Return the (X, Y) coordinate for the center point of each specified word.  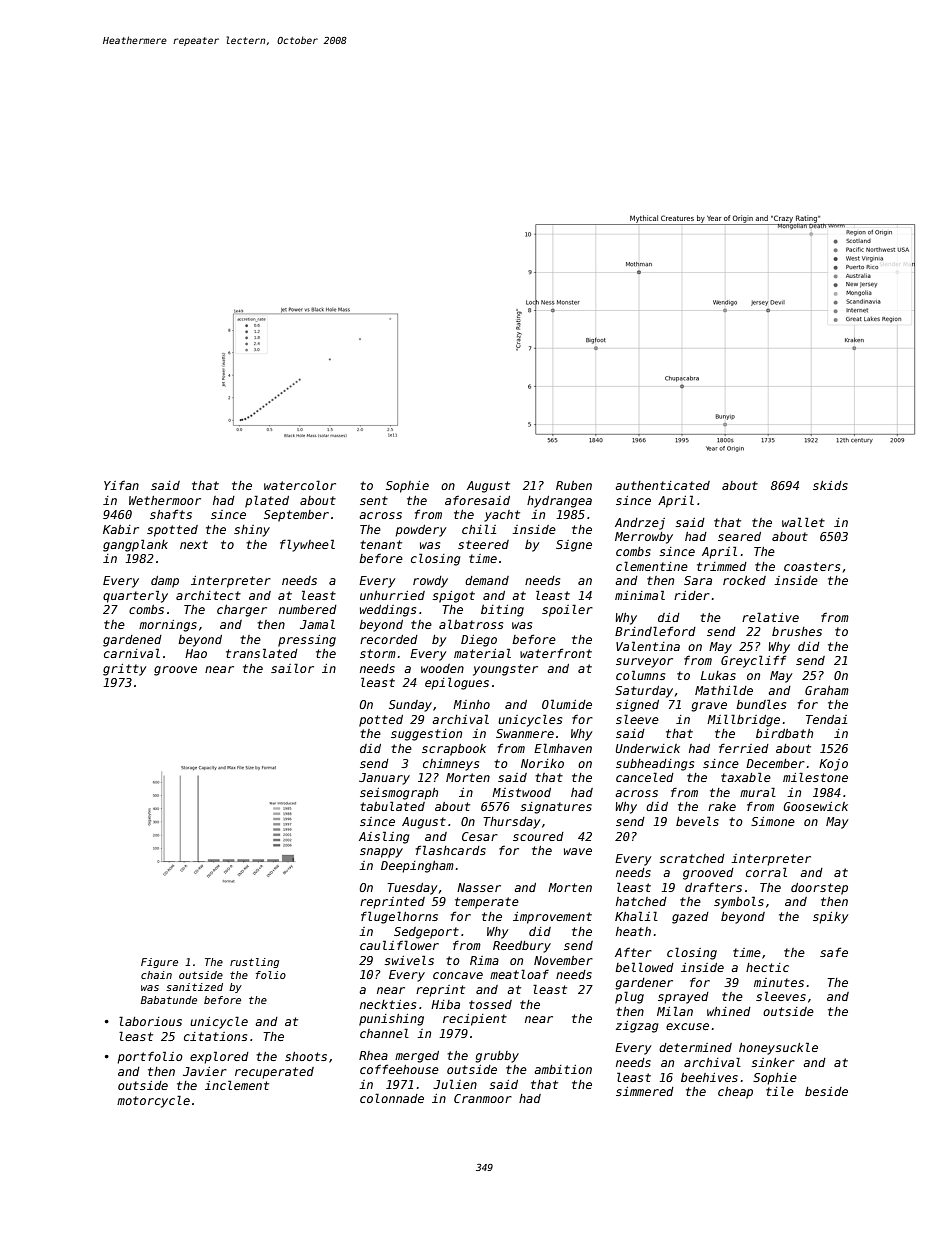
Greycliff (753, 661)
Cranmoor (483, 1098)
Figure (159, 963)
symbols (739, 902)
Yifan (121, 485)
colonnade (392, 1098)
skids (830, 485)
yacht (502, 516)
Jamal (317, 624)
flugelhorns (399, 917)
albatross (471, 624)
